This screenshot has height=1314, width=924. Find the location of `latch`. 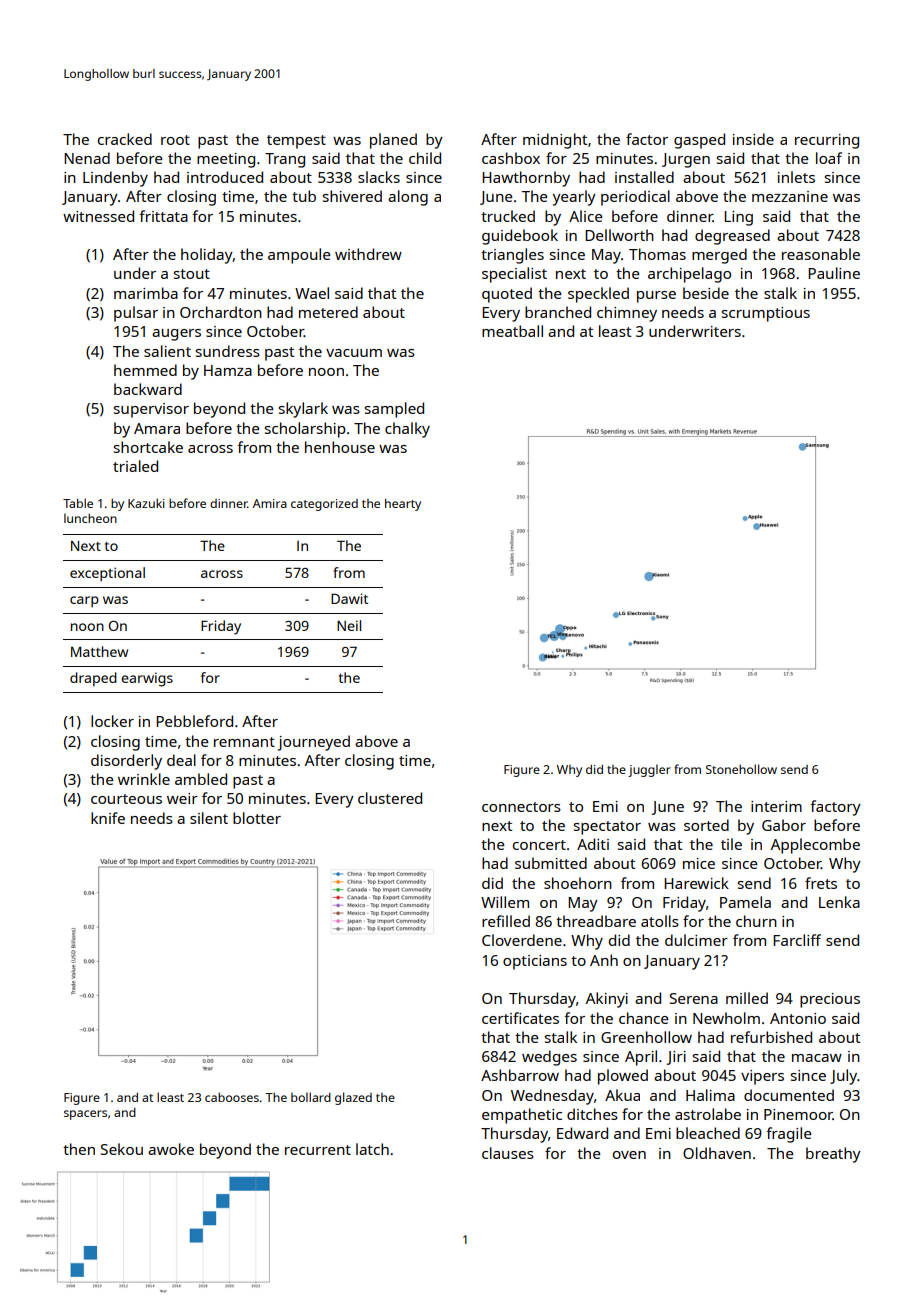

latch is located at coordinates (372, 1149).
